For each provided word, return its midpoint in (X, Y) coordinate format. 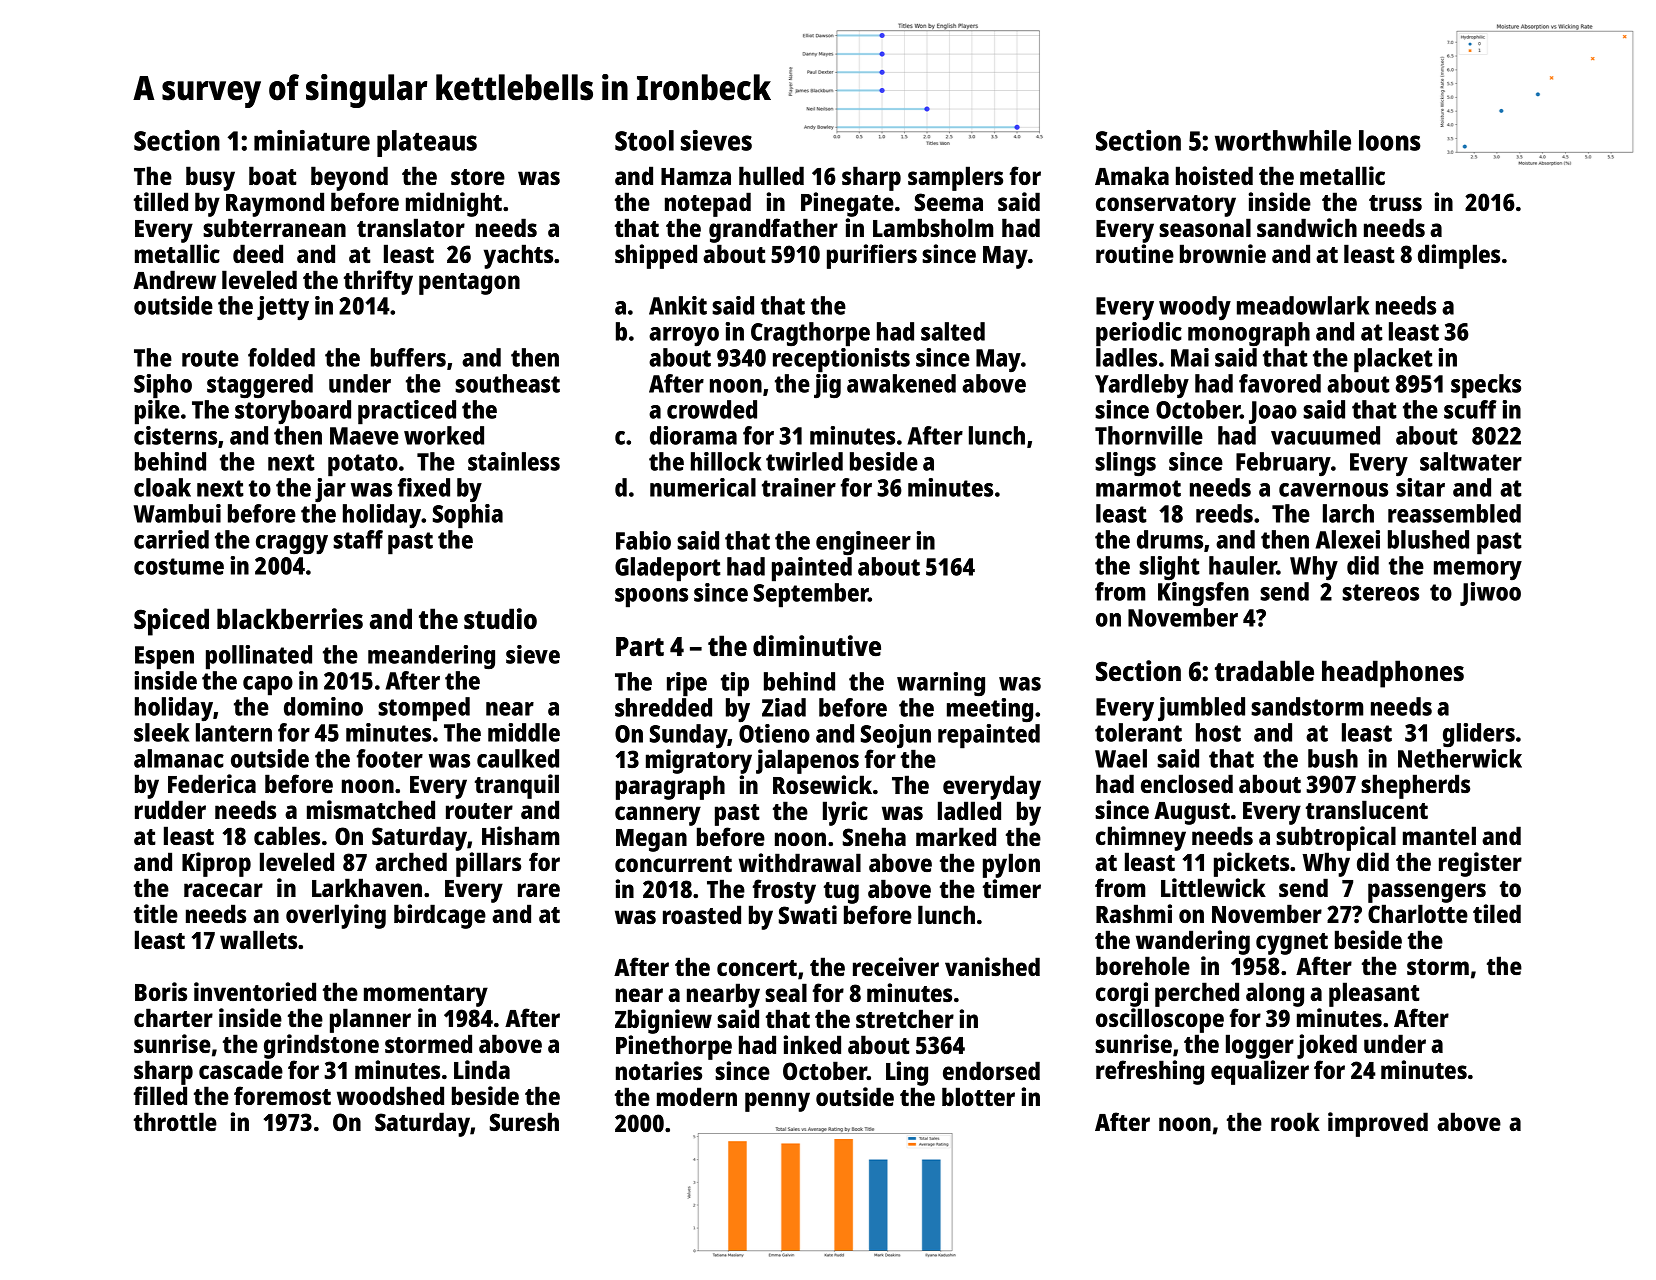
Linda (482, 1069)
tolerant (1138, 732)
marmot (1138, 488)
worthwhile (1283, 140)
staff (358, 539)
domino (323, 706)
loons (1389, 140)
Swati (808, 914)
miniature (312, 140)
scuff (1470, 409)
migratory (699, 761)
